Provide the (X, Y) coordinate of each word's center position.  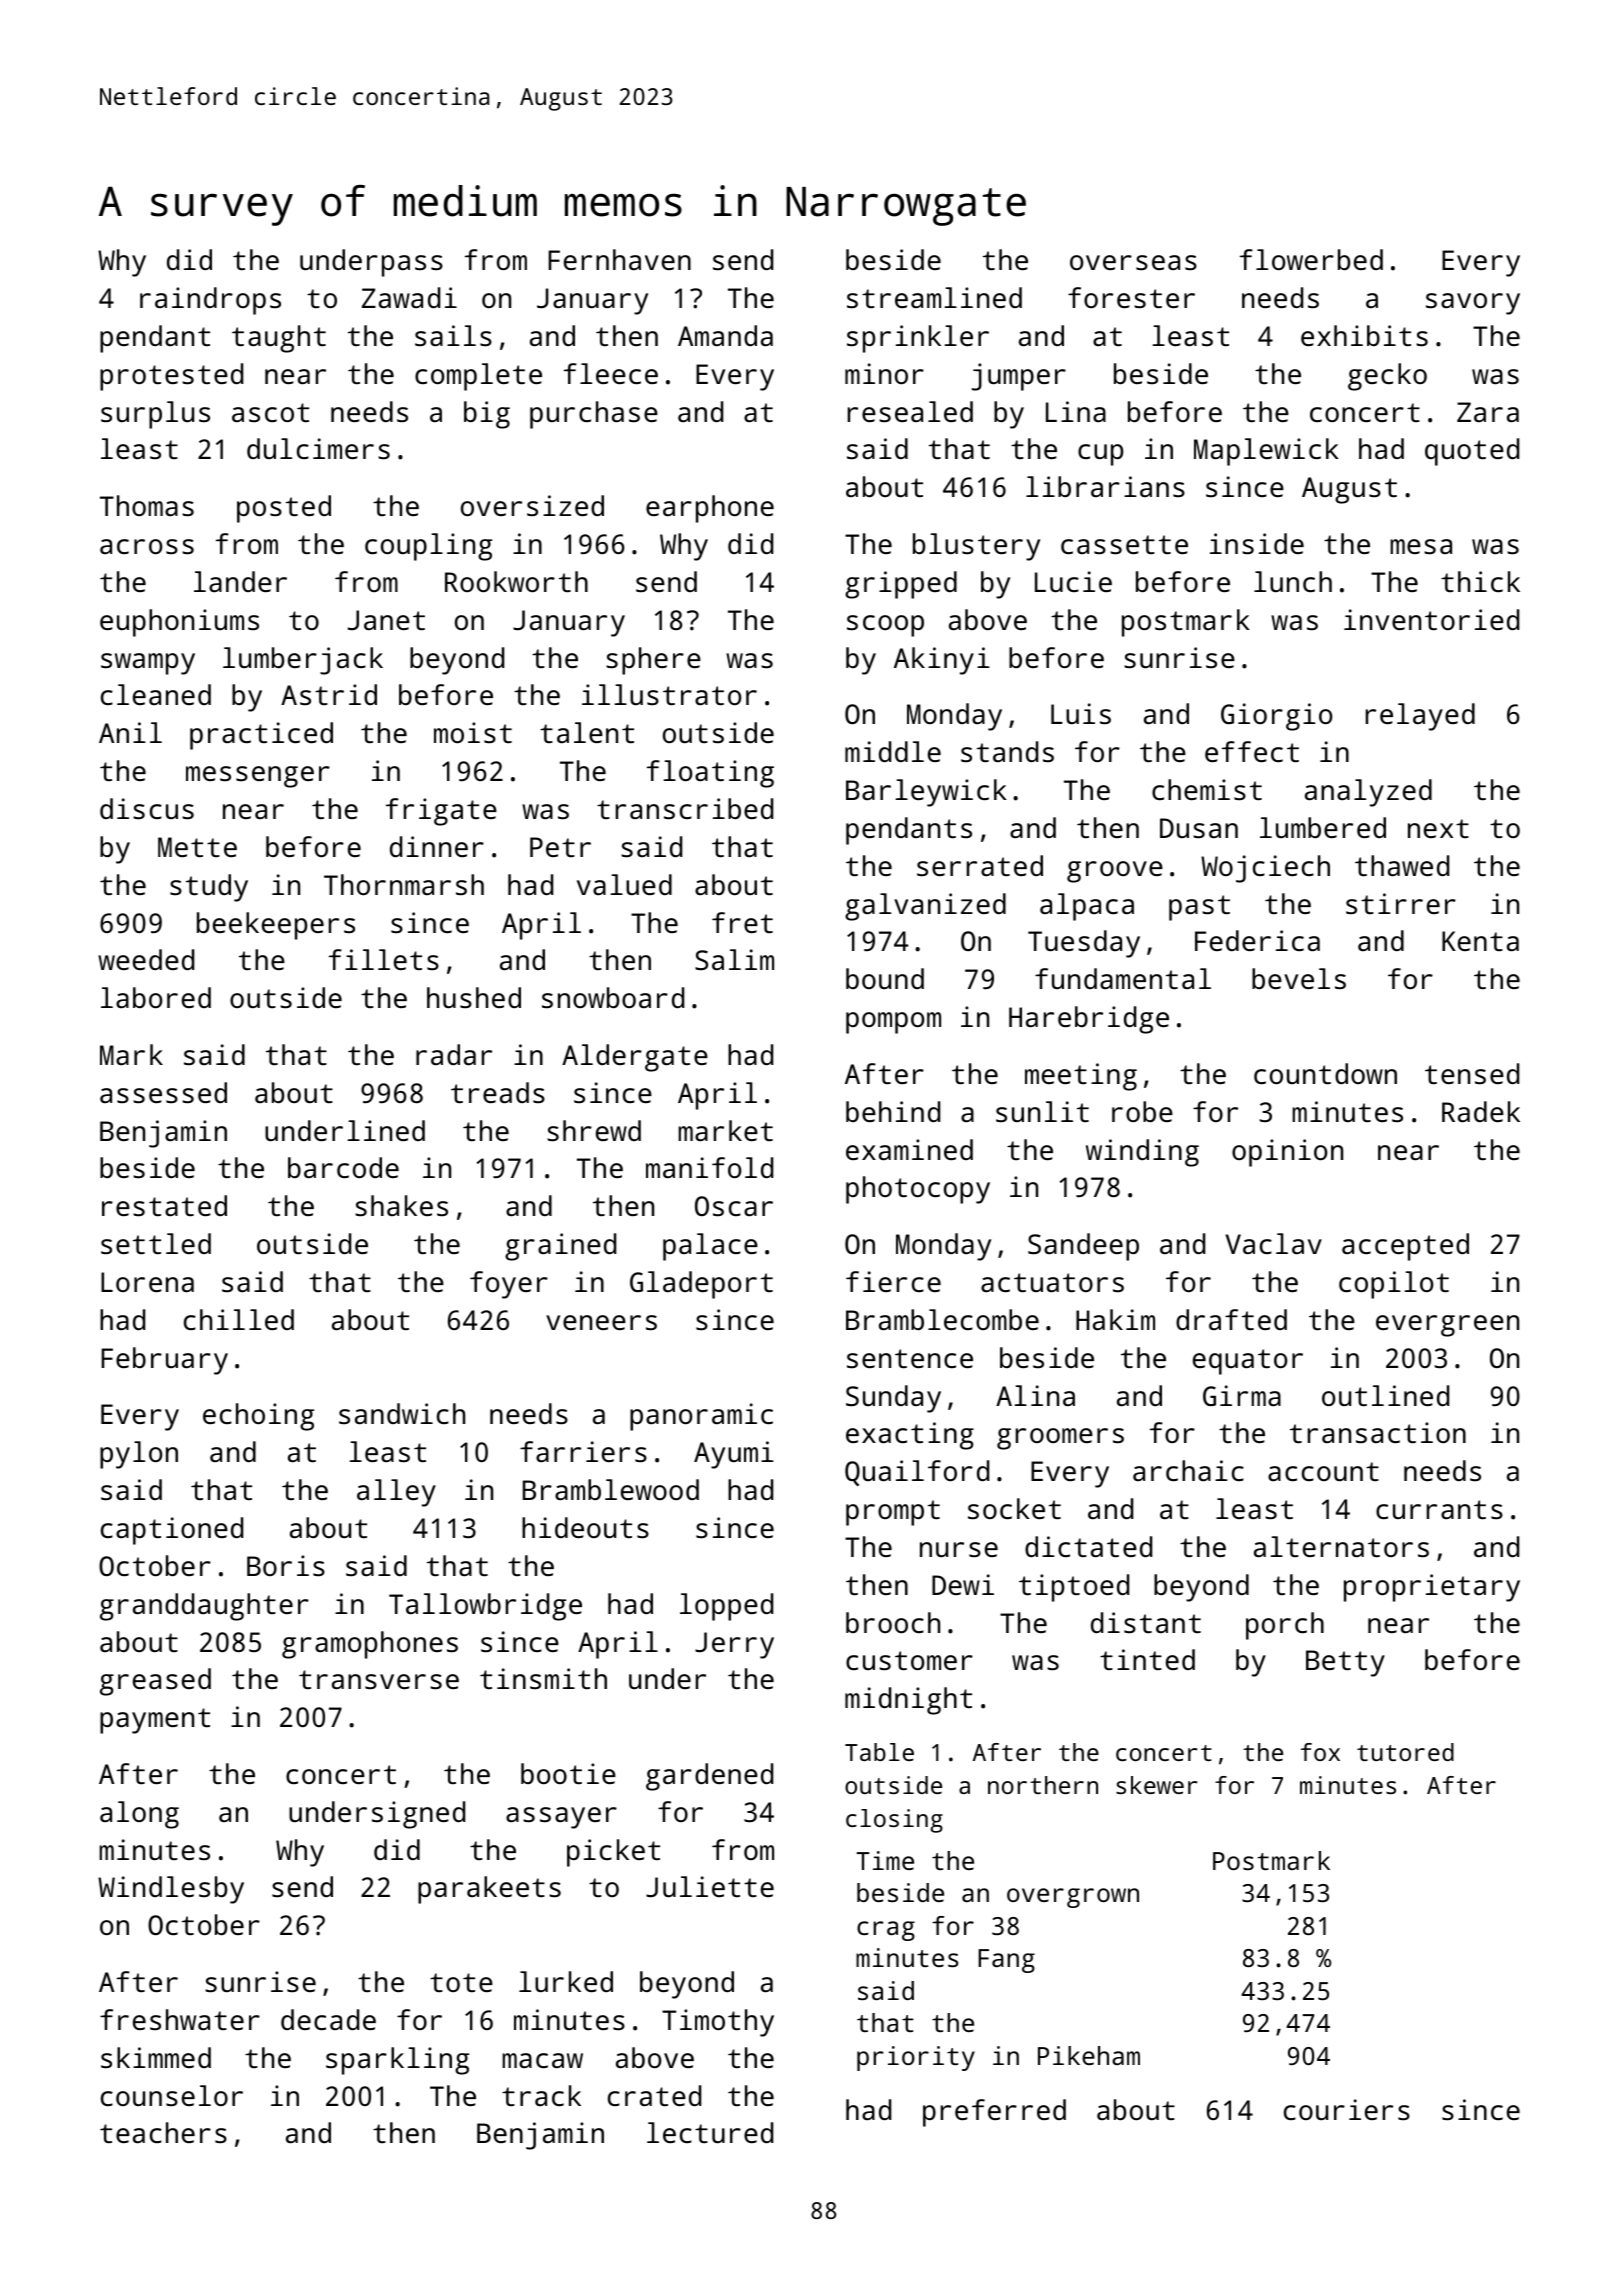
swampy (148, 664)
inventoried (1431, 620)
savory (1473, 304)
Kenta (1480, 941)
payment (155, 1721)
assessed (163, 1093)
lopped (726, 1607)
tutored (1405, 1752)
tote (461, 1982)
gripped (901, 585)
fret (742, 922)
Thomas (147, 506)
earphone (710, 509)
